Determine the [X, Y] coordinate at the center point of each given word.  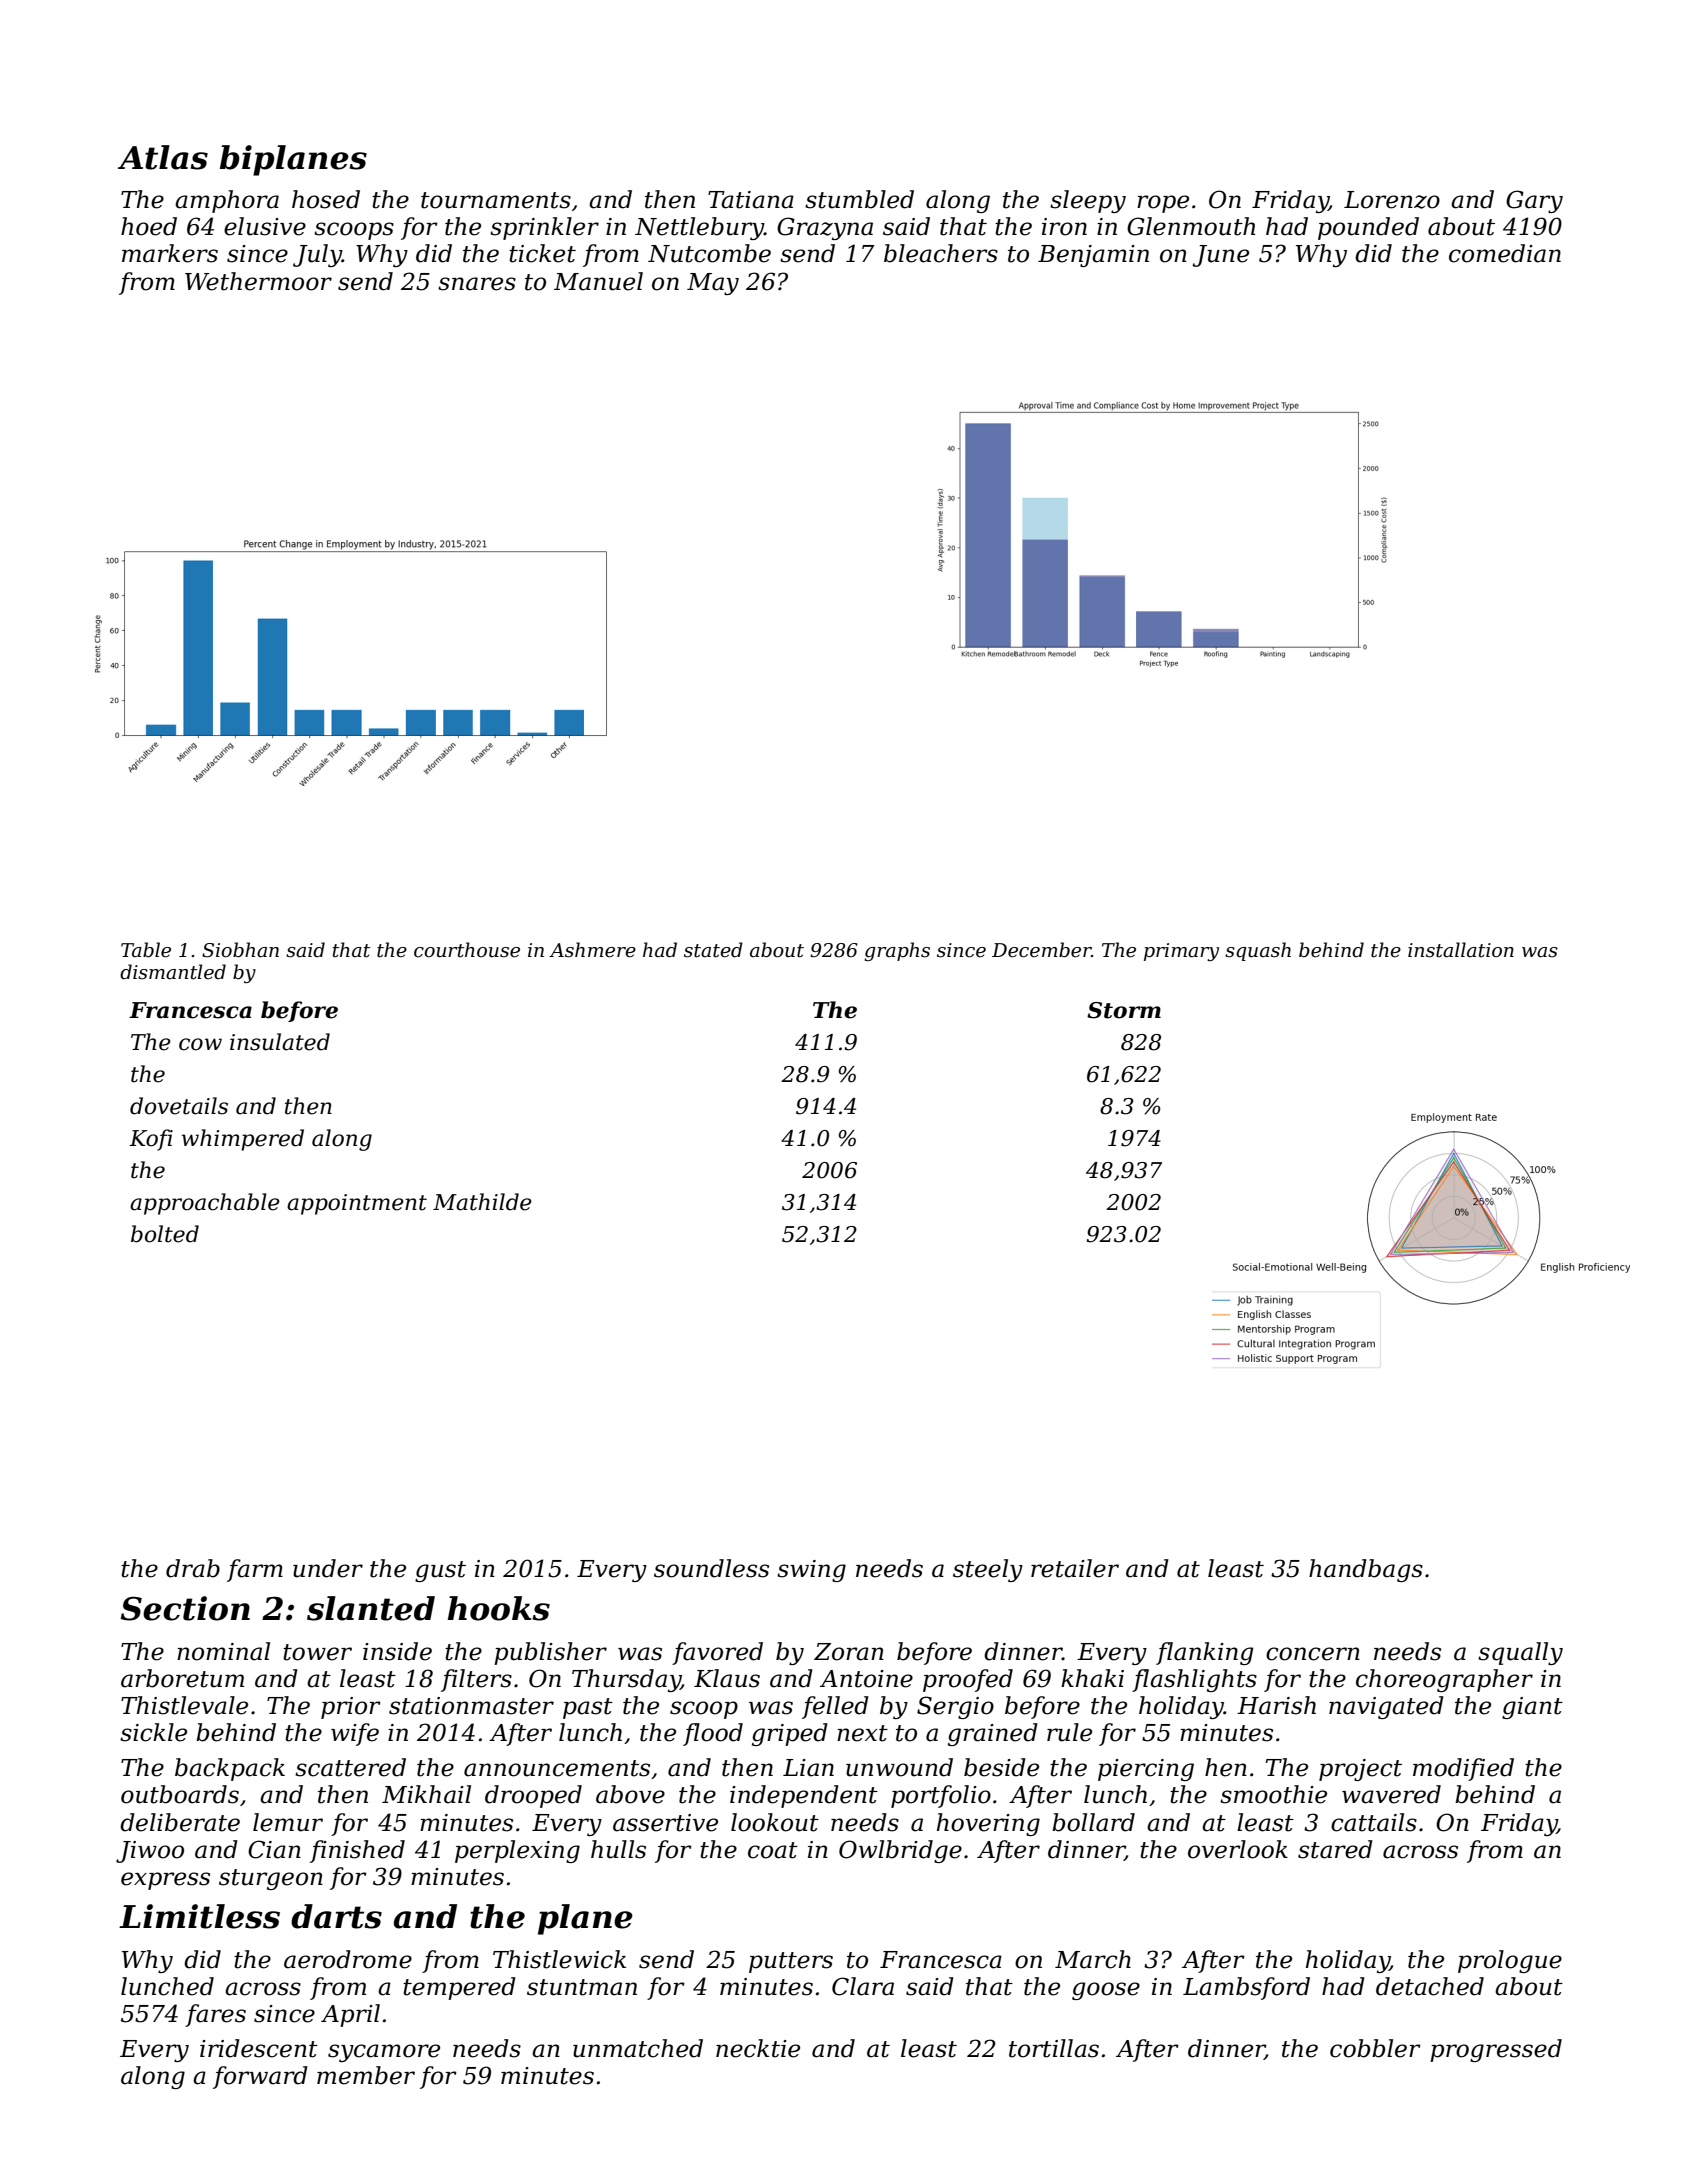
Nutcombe [709, 253]
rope [1163, 204]
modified [1463, 1769]
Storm [1124, 1010]
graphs [897, 951]
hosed [326, 199]
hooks [498, 1608]
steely [988, 1570]
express [165, 1881]
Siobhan [240, 950]
